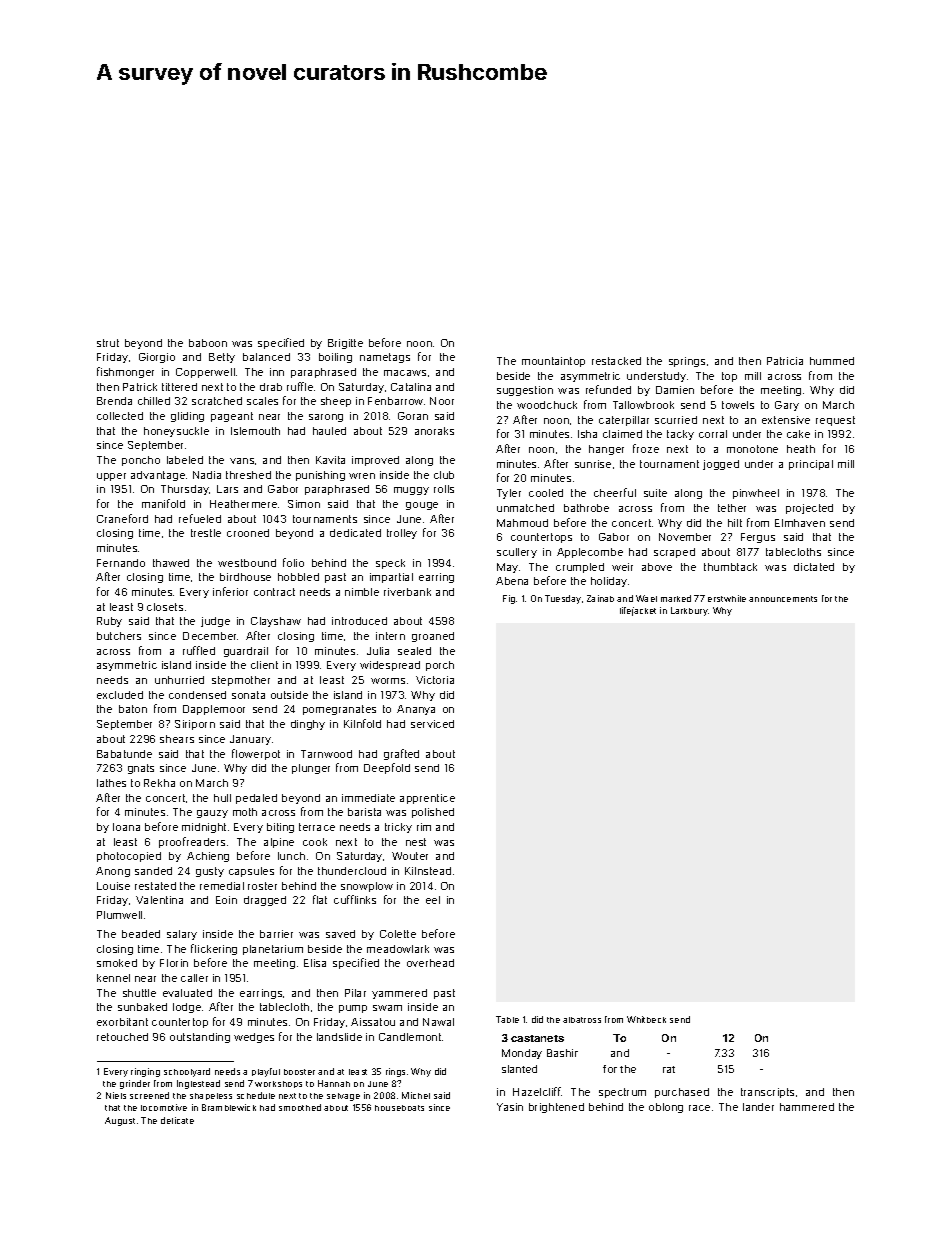 This document has height=1233, width=952. I want to click on rim, so click(424, 827).
